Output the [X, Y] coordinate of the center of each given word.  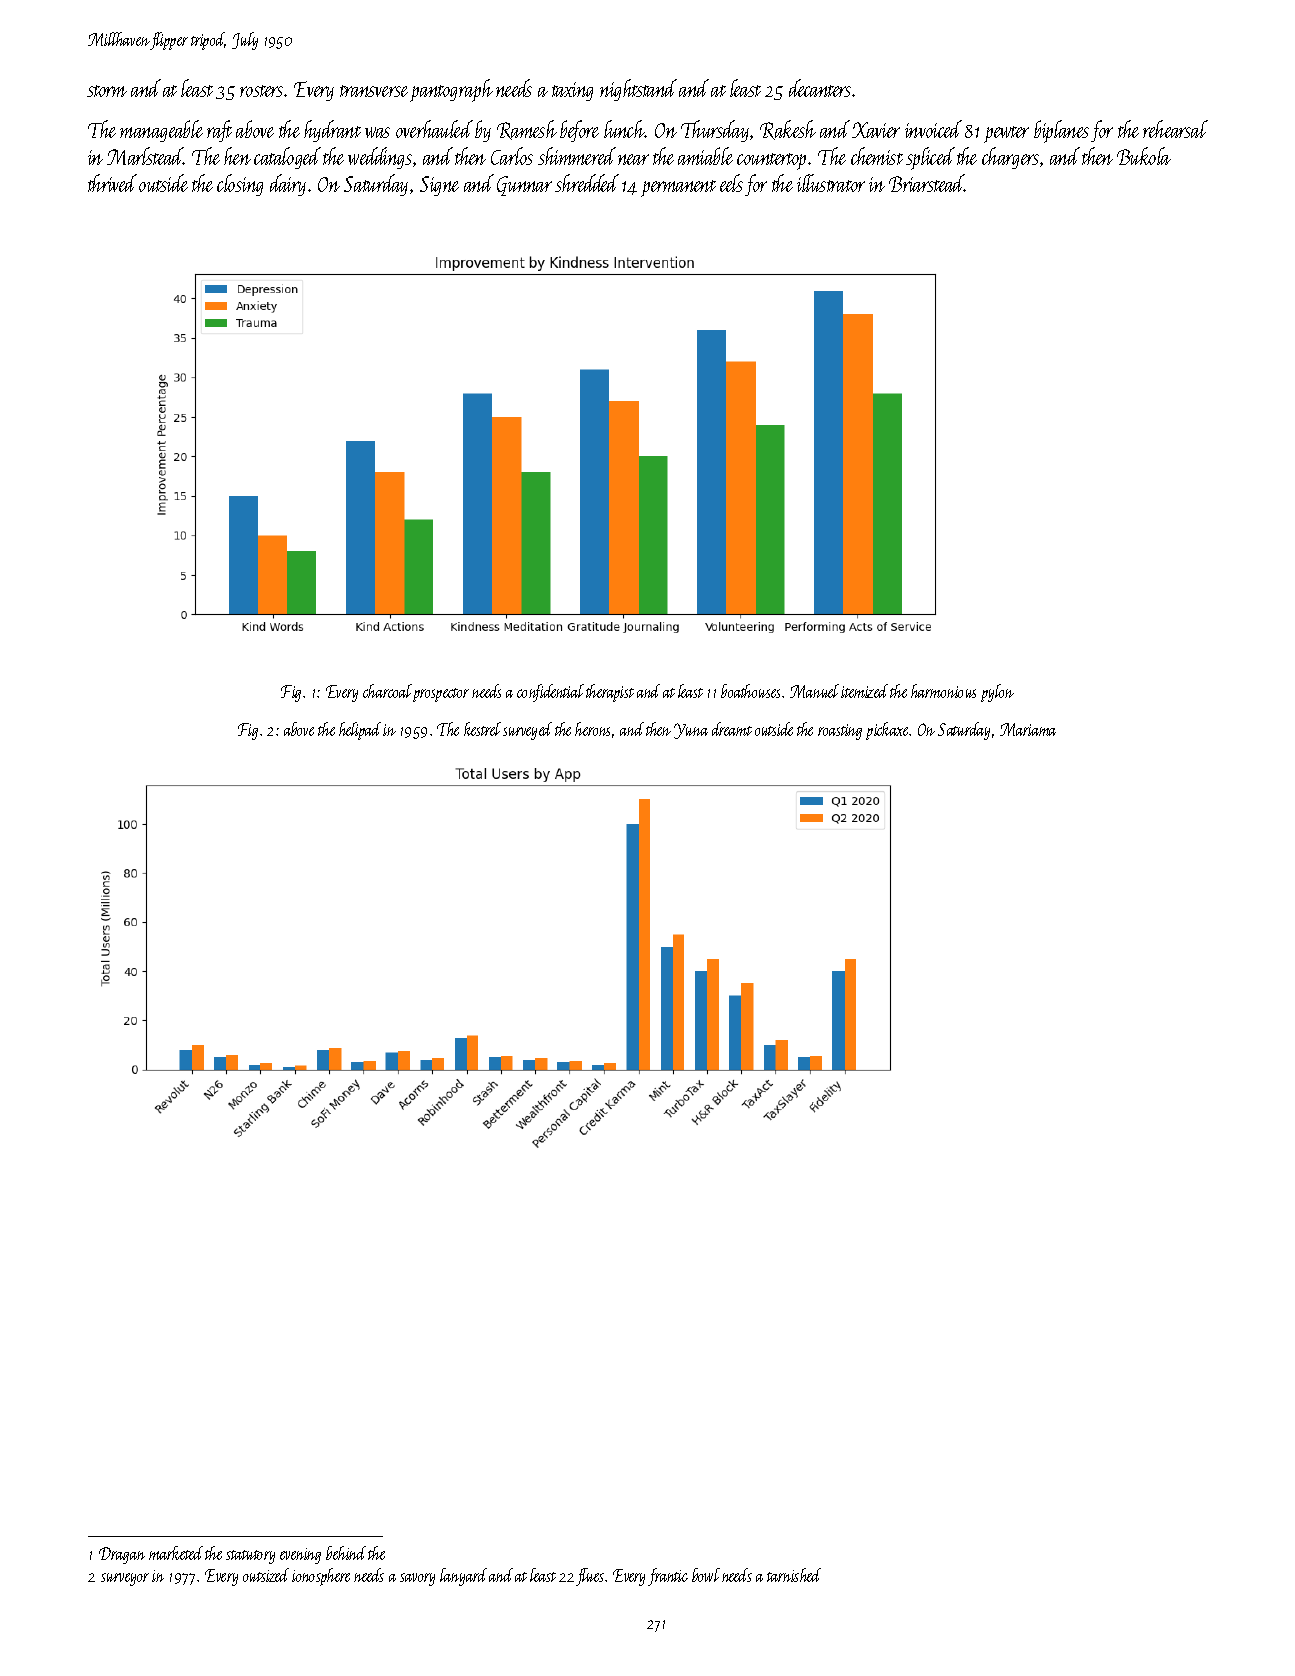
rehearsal [1175, 129]
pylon [997, 693]
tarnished [794, 1575]
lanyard [463, 1577]
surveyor [125, 1579]
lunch [624, 129]
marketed [176, 1553]
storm [107, 91]
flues [590, 1577]
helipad [360, 731]
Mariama [1028, 729]
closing [240, 185]
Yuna [691, 731]
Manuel [814, 691]
